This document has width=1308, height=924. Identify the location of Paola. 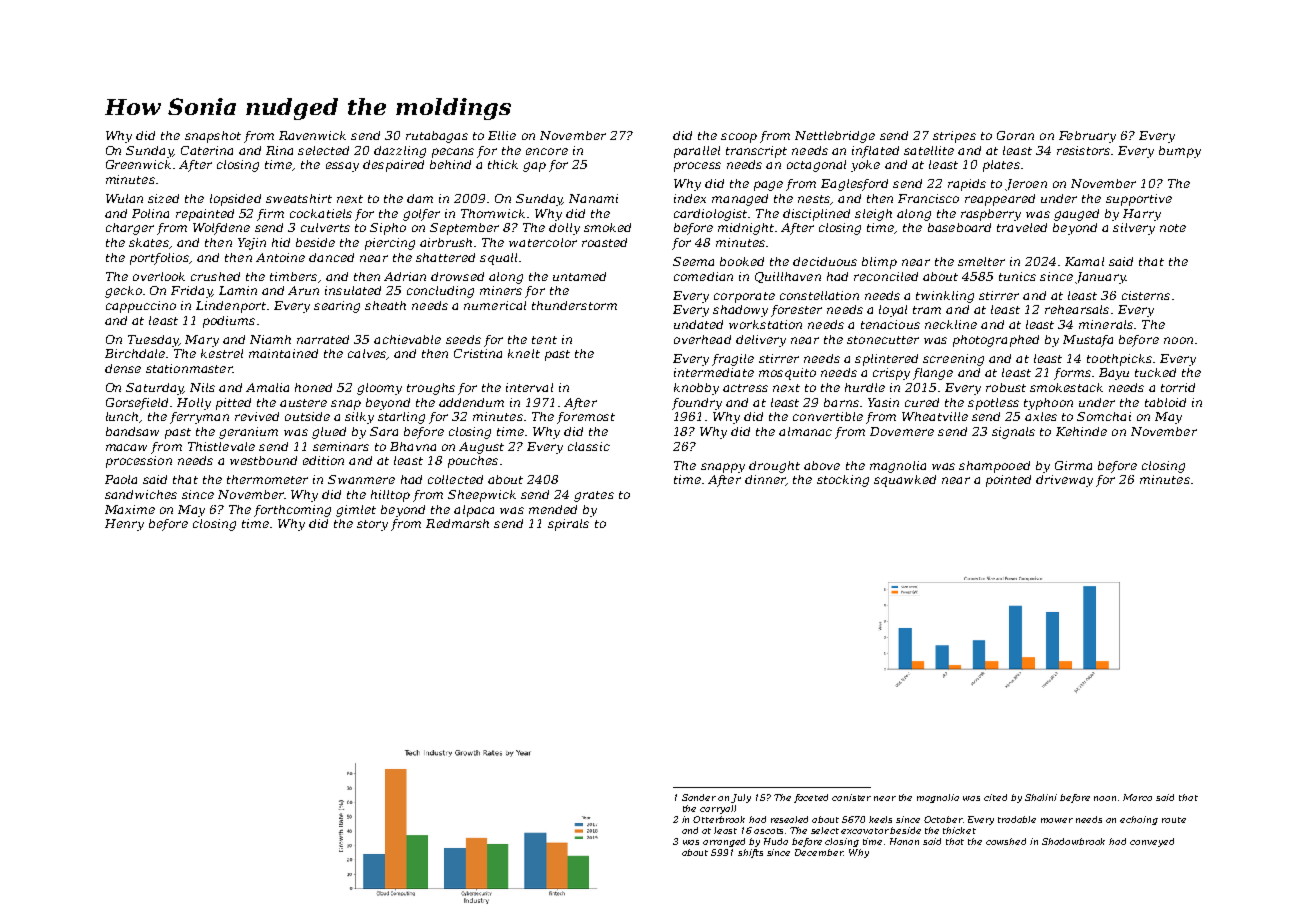
(121, 479).
